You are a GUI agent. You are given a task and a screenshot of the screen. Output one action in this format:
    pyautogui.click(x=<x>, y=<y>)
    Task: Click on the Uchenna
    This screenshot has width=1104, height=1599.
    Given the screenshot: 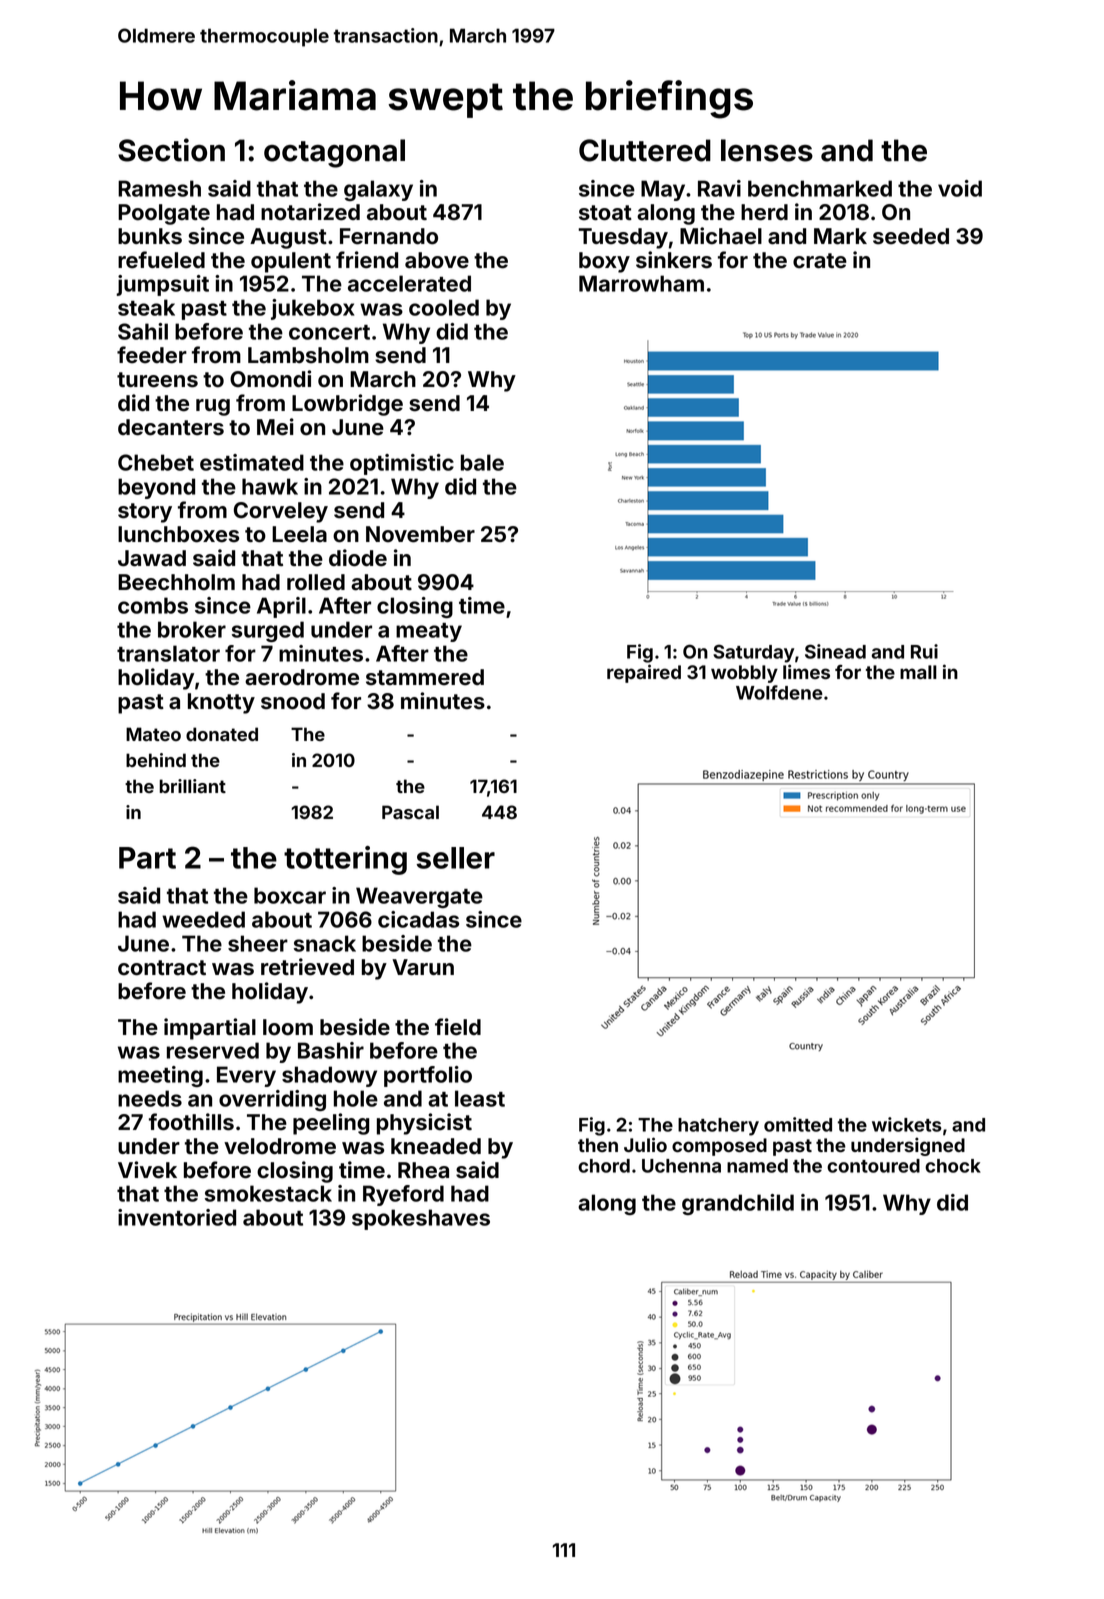 What is the action you would take?
    pyautogui.click(x=681, y=1166)
